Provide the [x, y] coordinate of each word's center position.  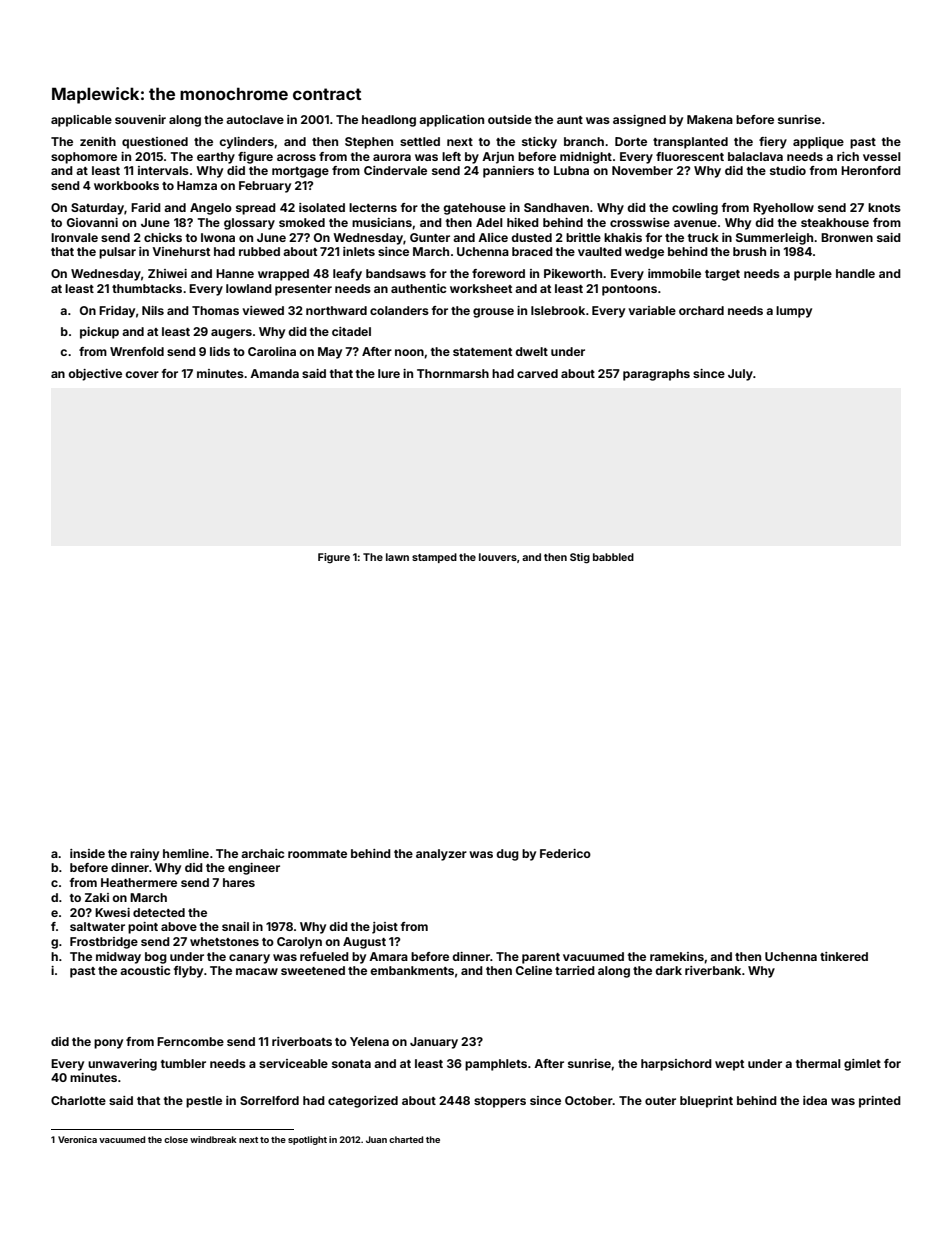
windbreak [213, 1139]
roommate [317, 854]
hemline [186, 853]
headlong [389, 121]
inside [87, 853]
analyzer [441, 855]
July [740, 375]
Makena [710, 119]
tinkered [844, 956]
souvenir [140, 119]
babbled [613, 557]
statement [482, 352]
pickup [99, 333]
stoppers [500, 1102]
